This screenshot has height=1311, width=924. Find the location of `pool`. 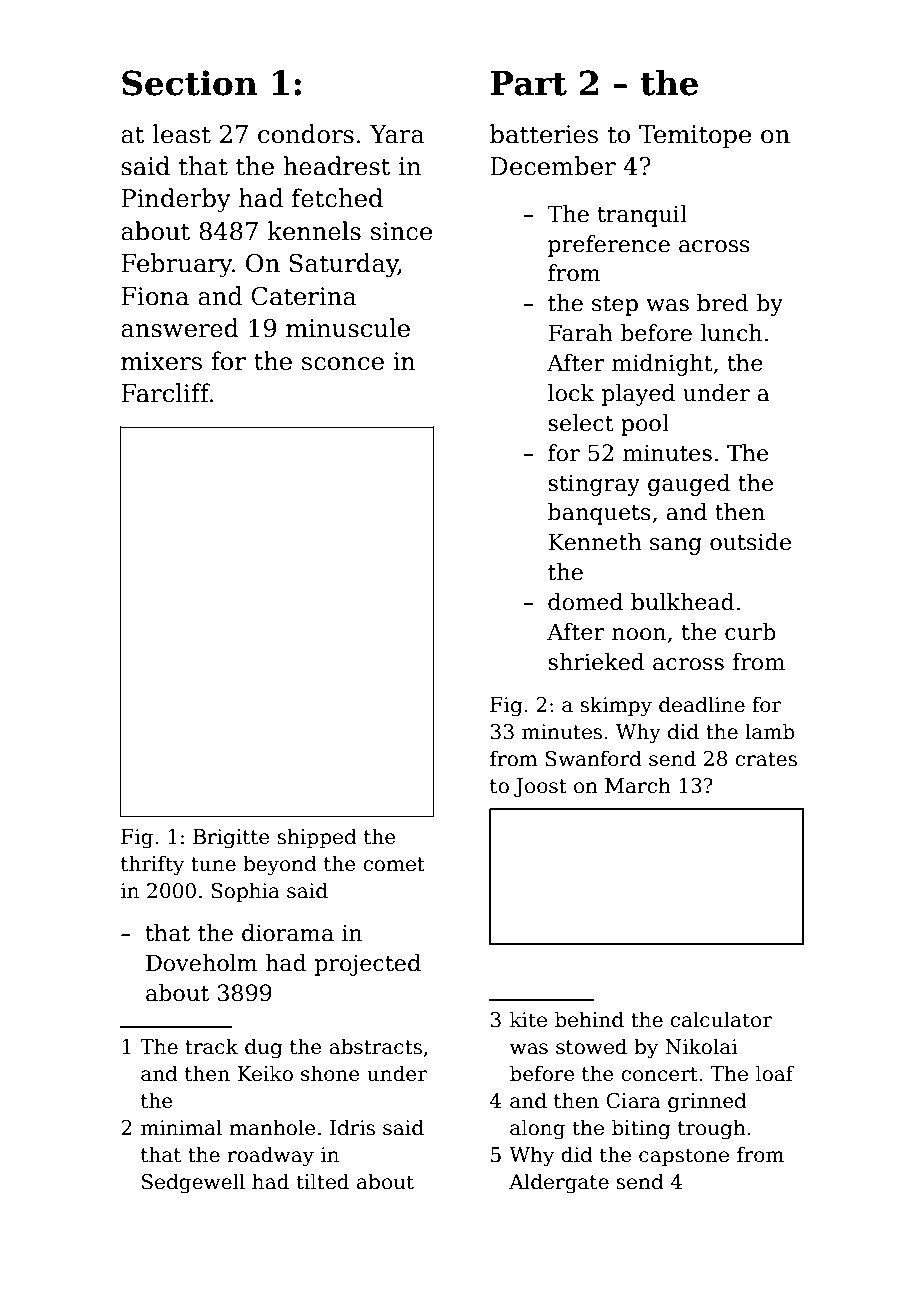

pool is located at coordinates (645, 425).
